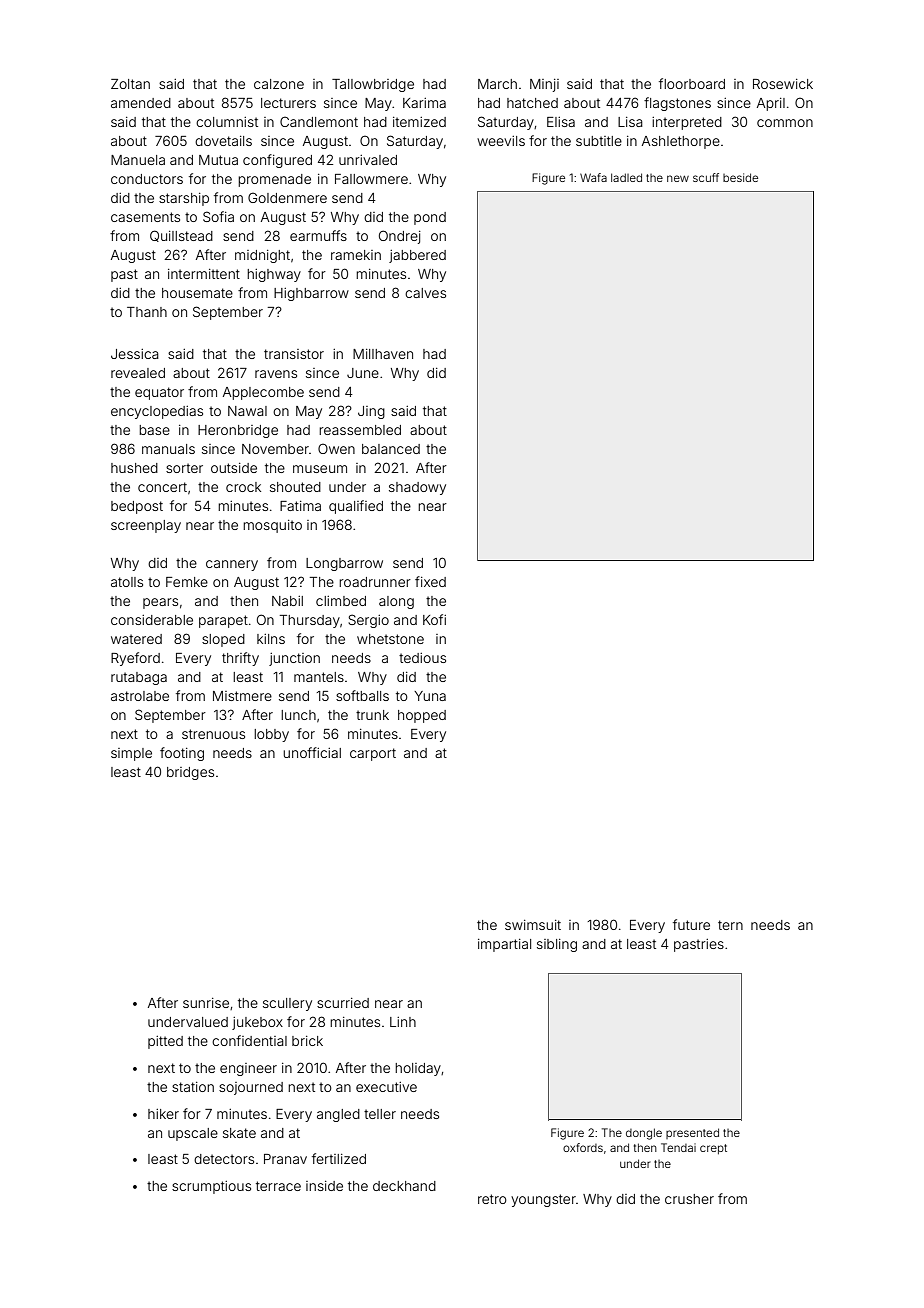 This image has width=924, height=1308. Describe the element at coordinates (730, 925) in the image. I see `tern` at that location.
